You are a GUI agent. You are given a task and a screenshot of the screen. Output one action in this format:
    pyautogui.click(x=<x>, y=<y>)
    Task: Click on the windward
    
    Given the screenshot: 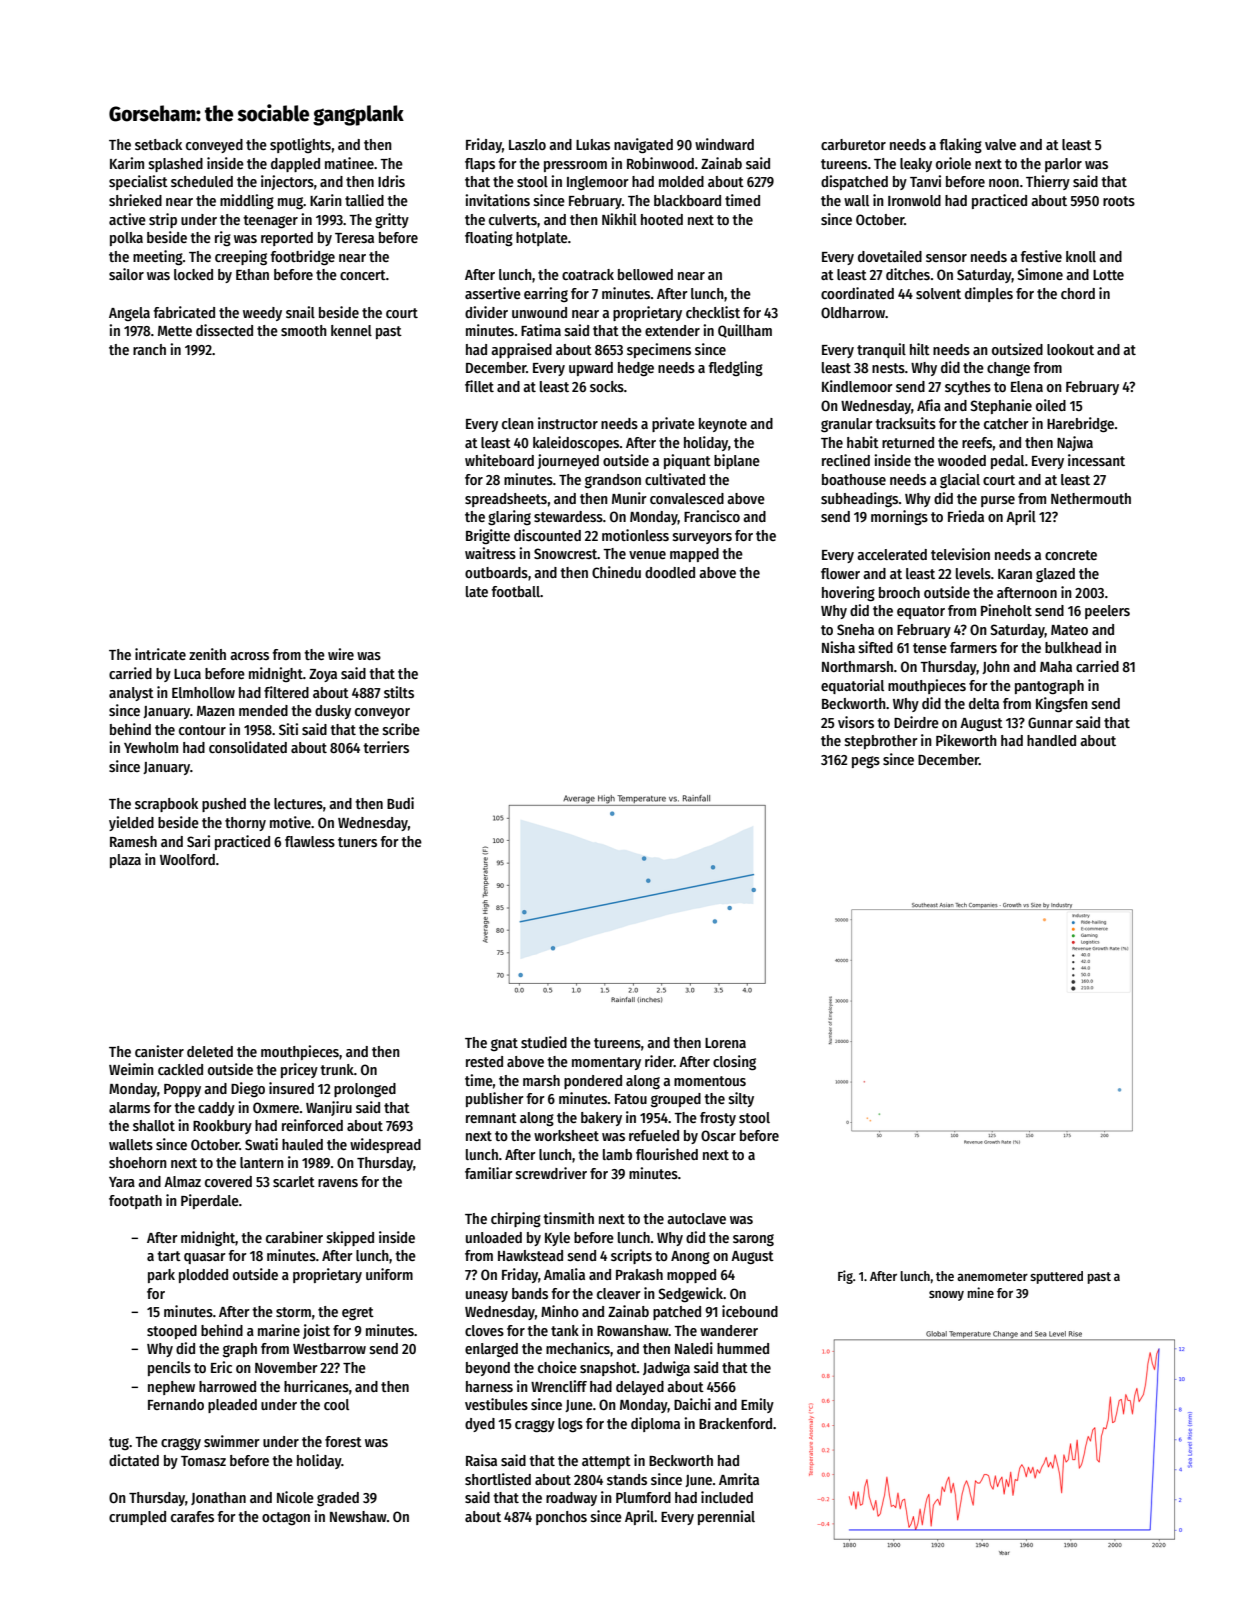 What is the action you would take?
    pyautogui.click(x=724, y=144)
